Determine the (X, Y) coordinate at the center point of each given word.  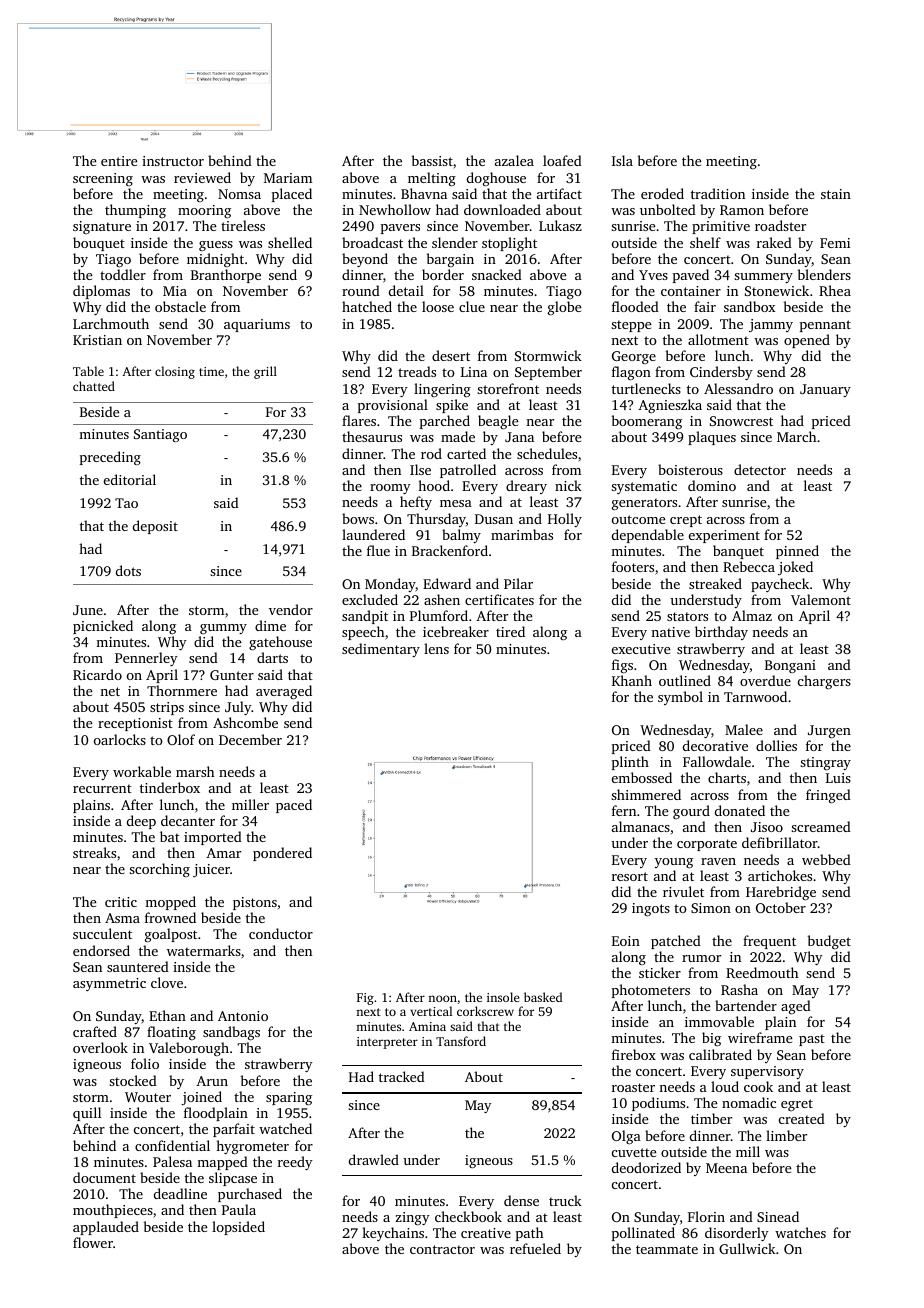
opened (807, 341)
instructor (173, 161)
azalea (514, 160)
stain (836, 194)
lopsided (238, 1228)
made (458, 436)
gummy (223, 629)
